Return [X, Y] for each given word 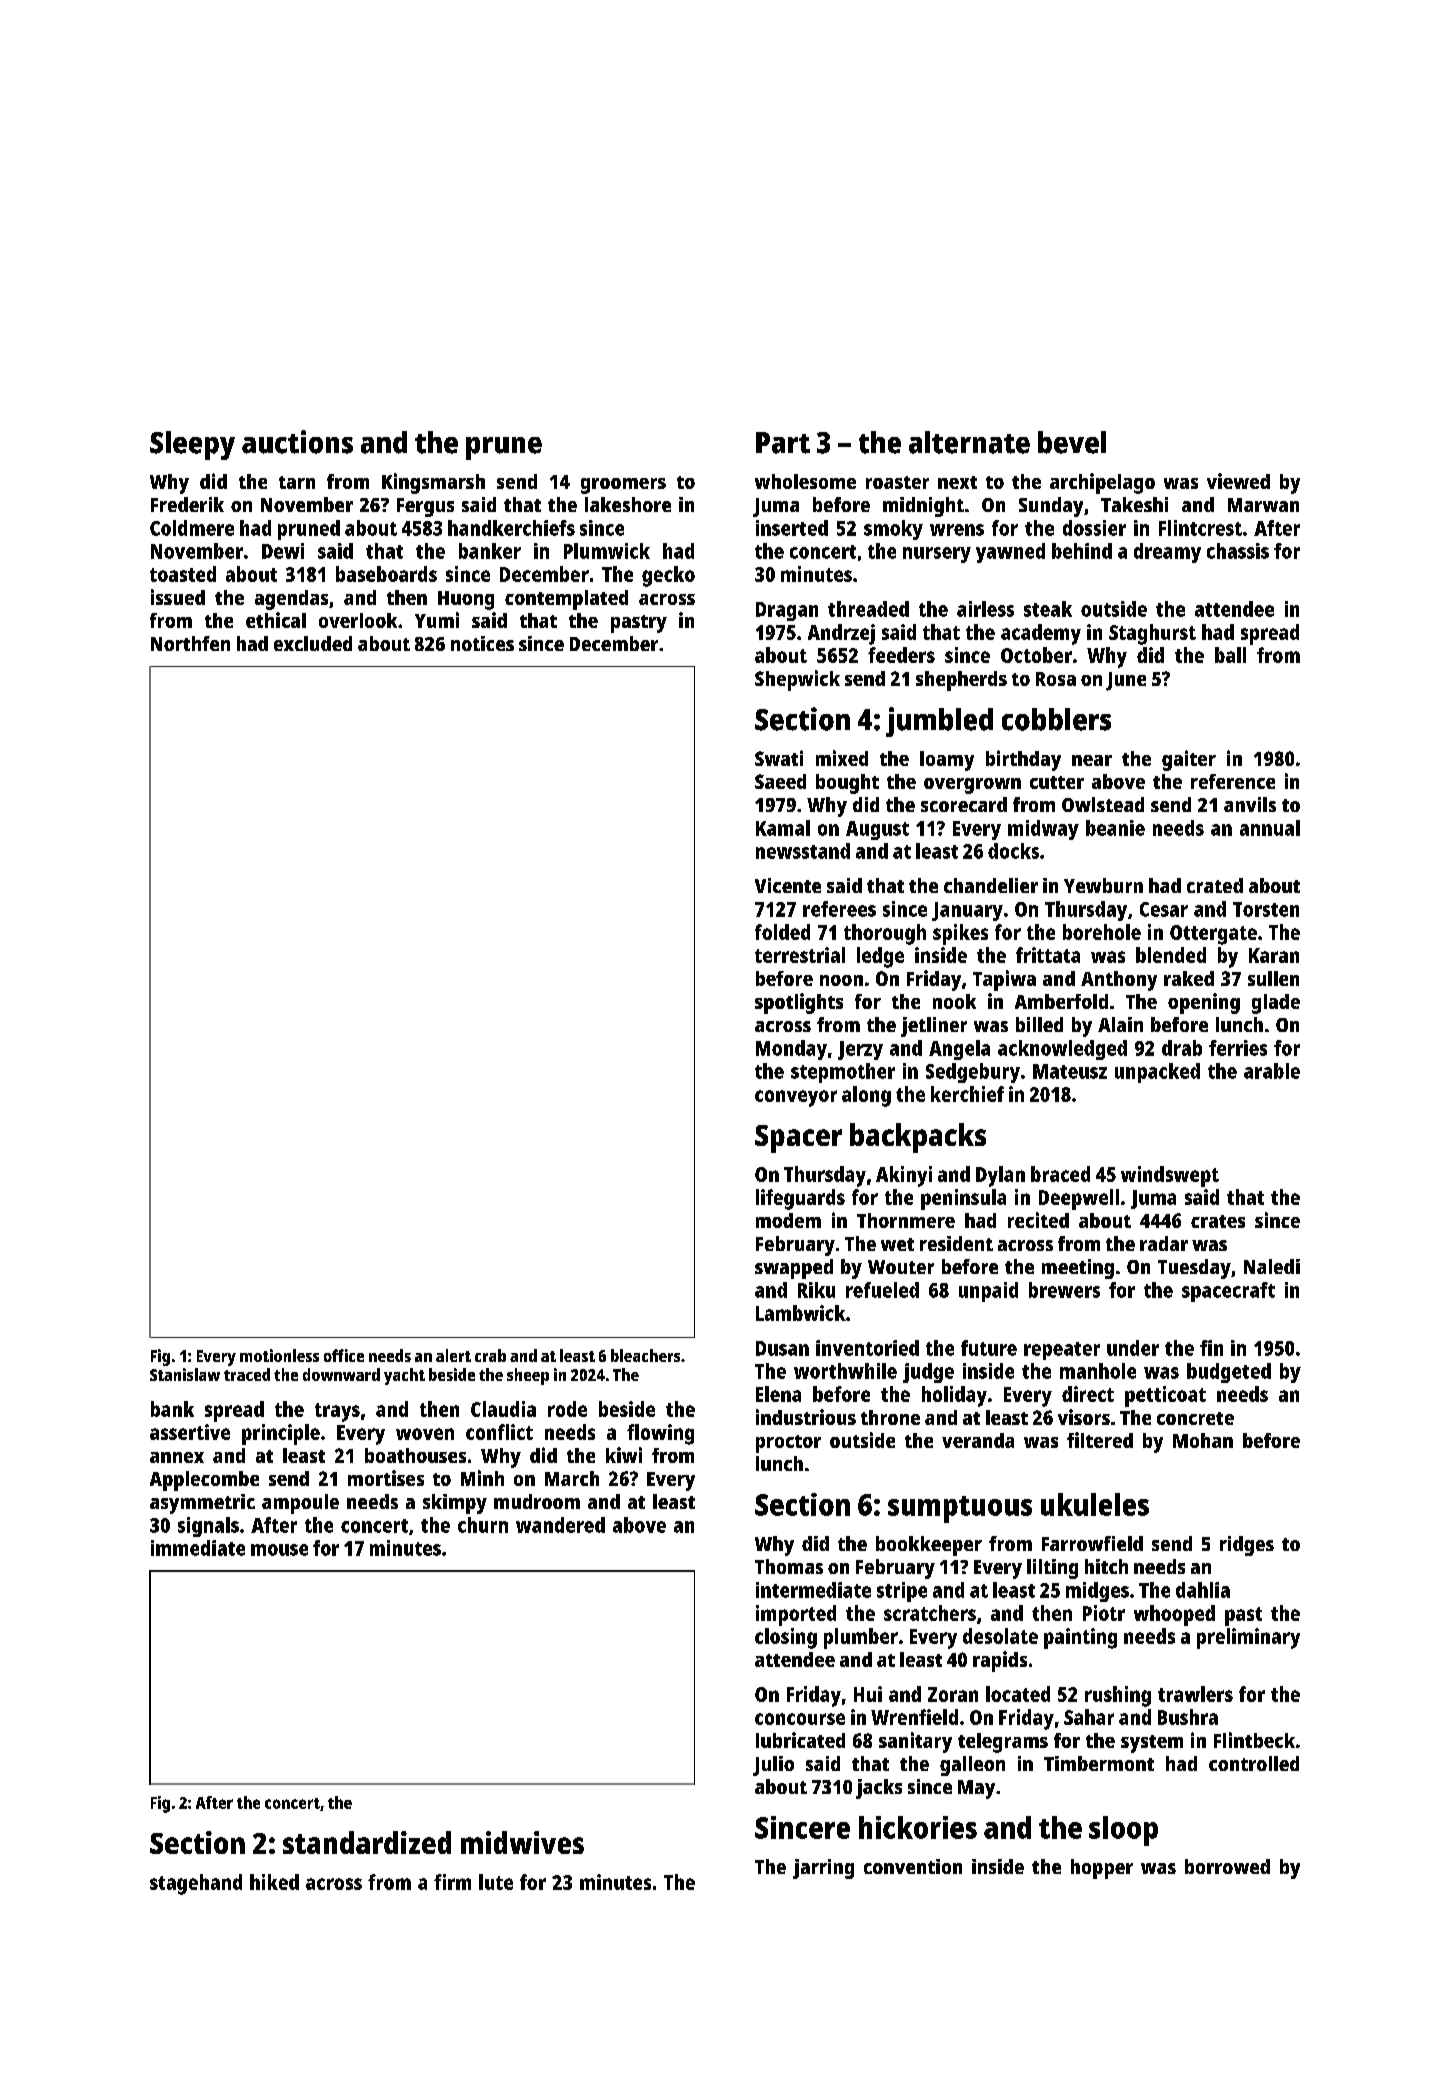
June [1126, 681]
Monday [791, 1050]
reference [1233, 781]
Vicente [788, 885]
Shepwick [797, 680]
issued [178, 597]
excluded [313, 643]
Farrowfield [1092, 1543]
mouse [279, 1550]
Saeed [780, 781]
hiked [274, 1882]
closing [786, 1638]
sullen [1273, 978]
